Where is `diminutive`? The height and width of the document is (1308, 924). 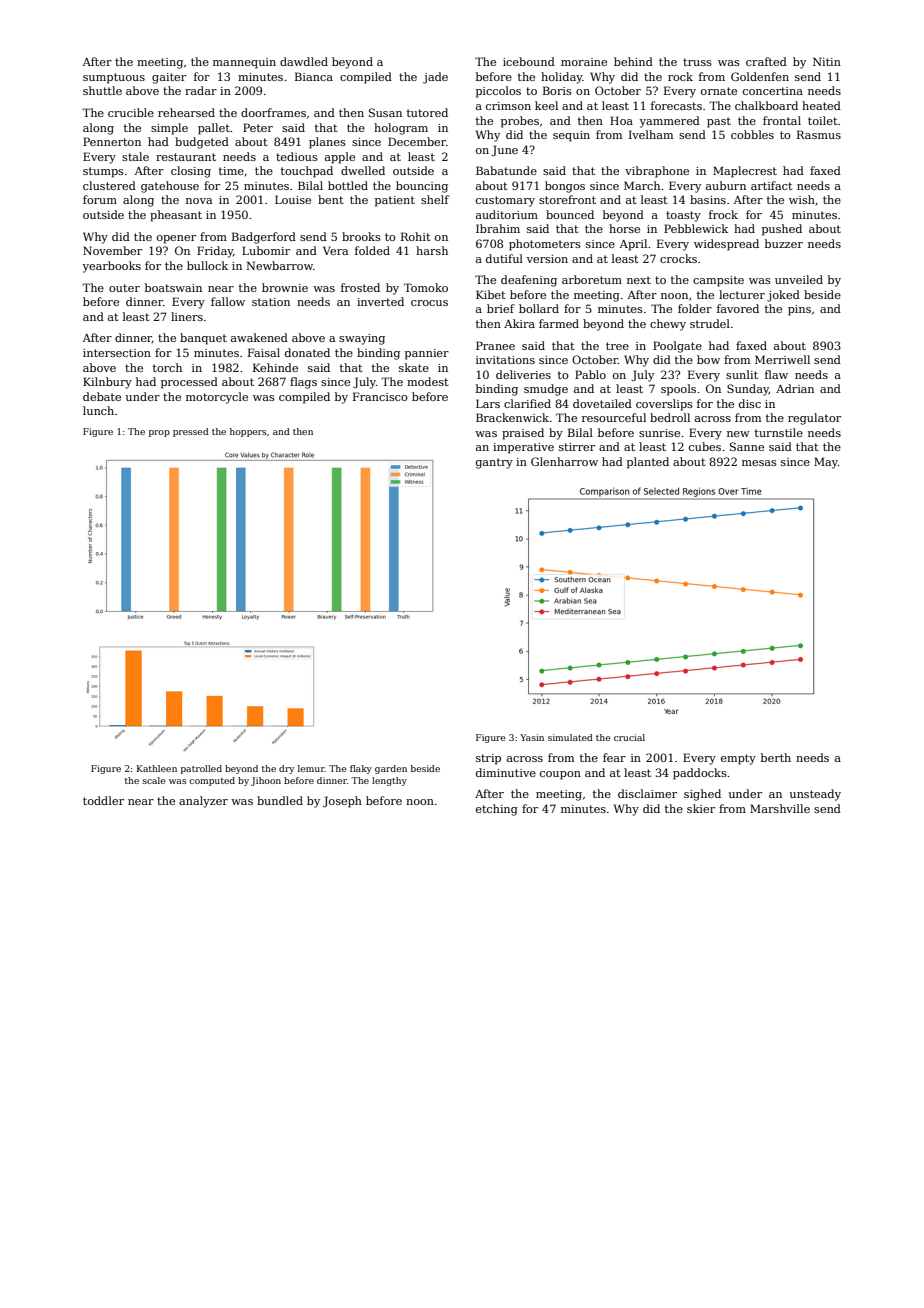 diminutive is located at coordinates (506, 772).
